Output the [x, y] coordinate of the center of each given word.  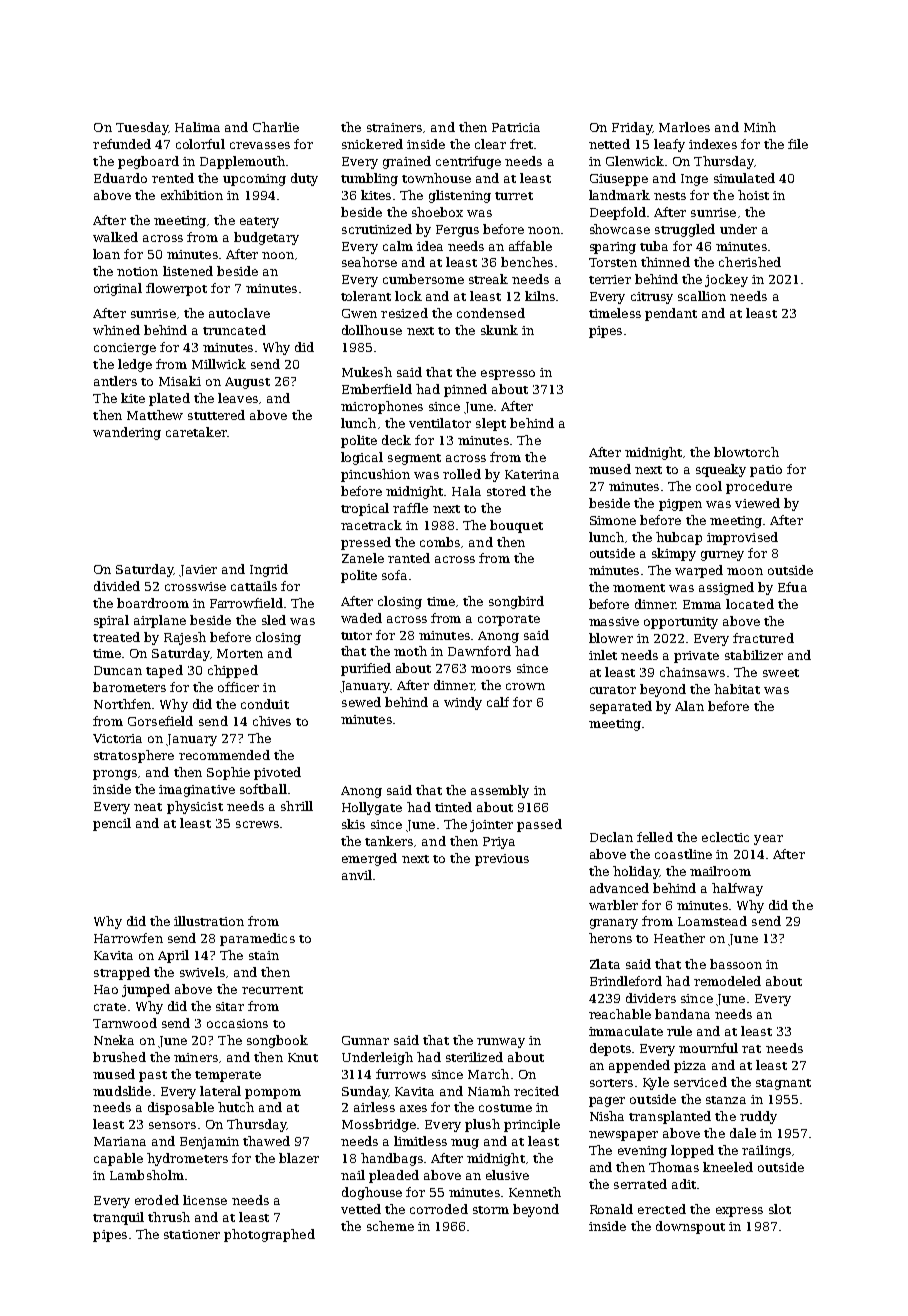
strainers [394, 127]
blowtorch [746, 452]
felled [655, 837]
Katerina [532, 474]
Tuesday [142, 128]
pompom [273, 1094]
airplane [160, 621]
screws [257, 824]
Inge [694, 180]
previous [502, 860]
